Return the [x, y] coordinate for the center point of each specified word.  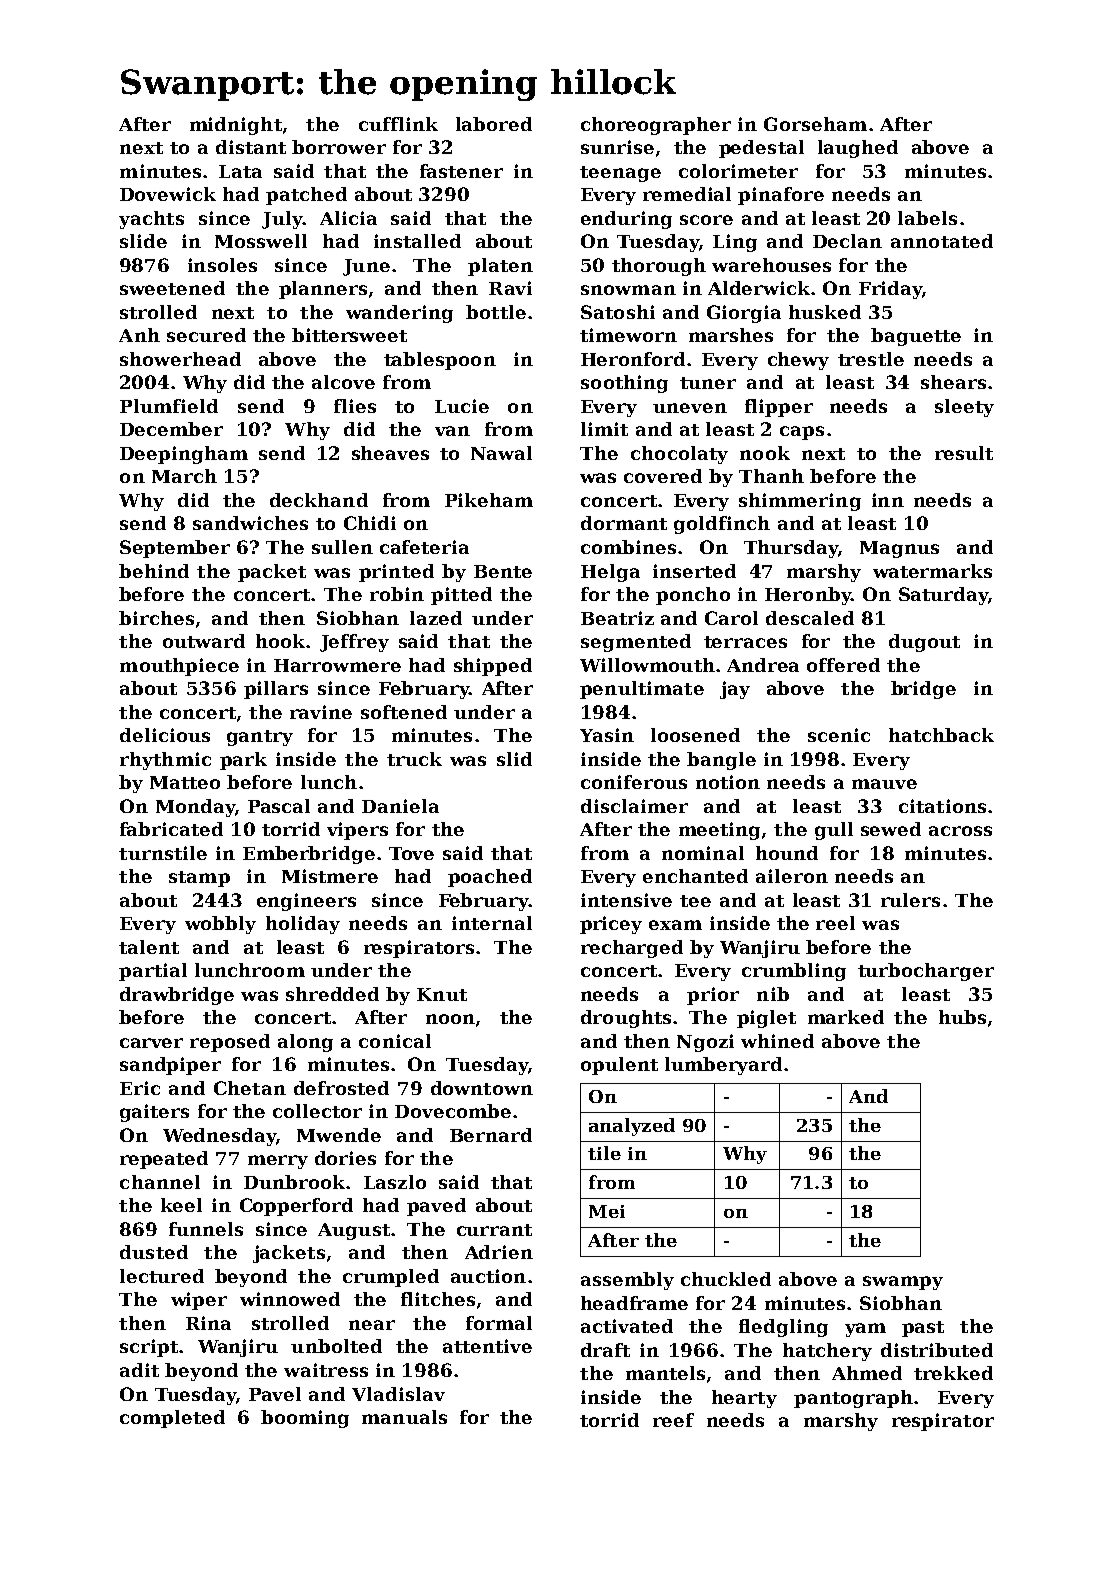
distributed [937, 1350]
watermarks [932, 571]
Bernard [491, 1135]
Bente [503, 571]
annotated [942, 241]
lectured [162, 1276]
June [366, 267]
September [175, 549]
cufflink [398, 124]
